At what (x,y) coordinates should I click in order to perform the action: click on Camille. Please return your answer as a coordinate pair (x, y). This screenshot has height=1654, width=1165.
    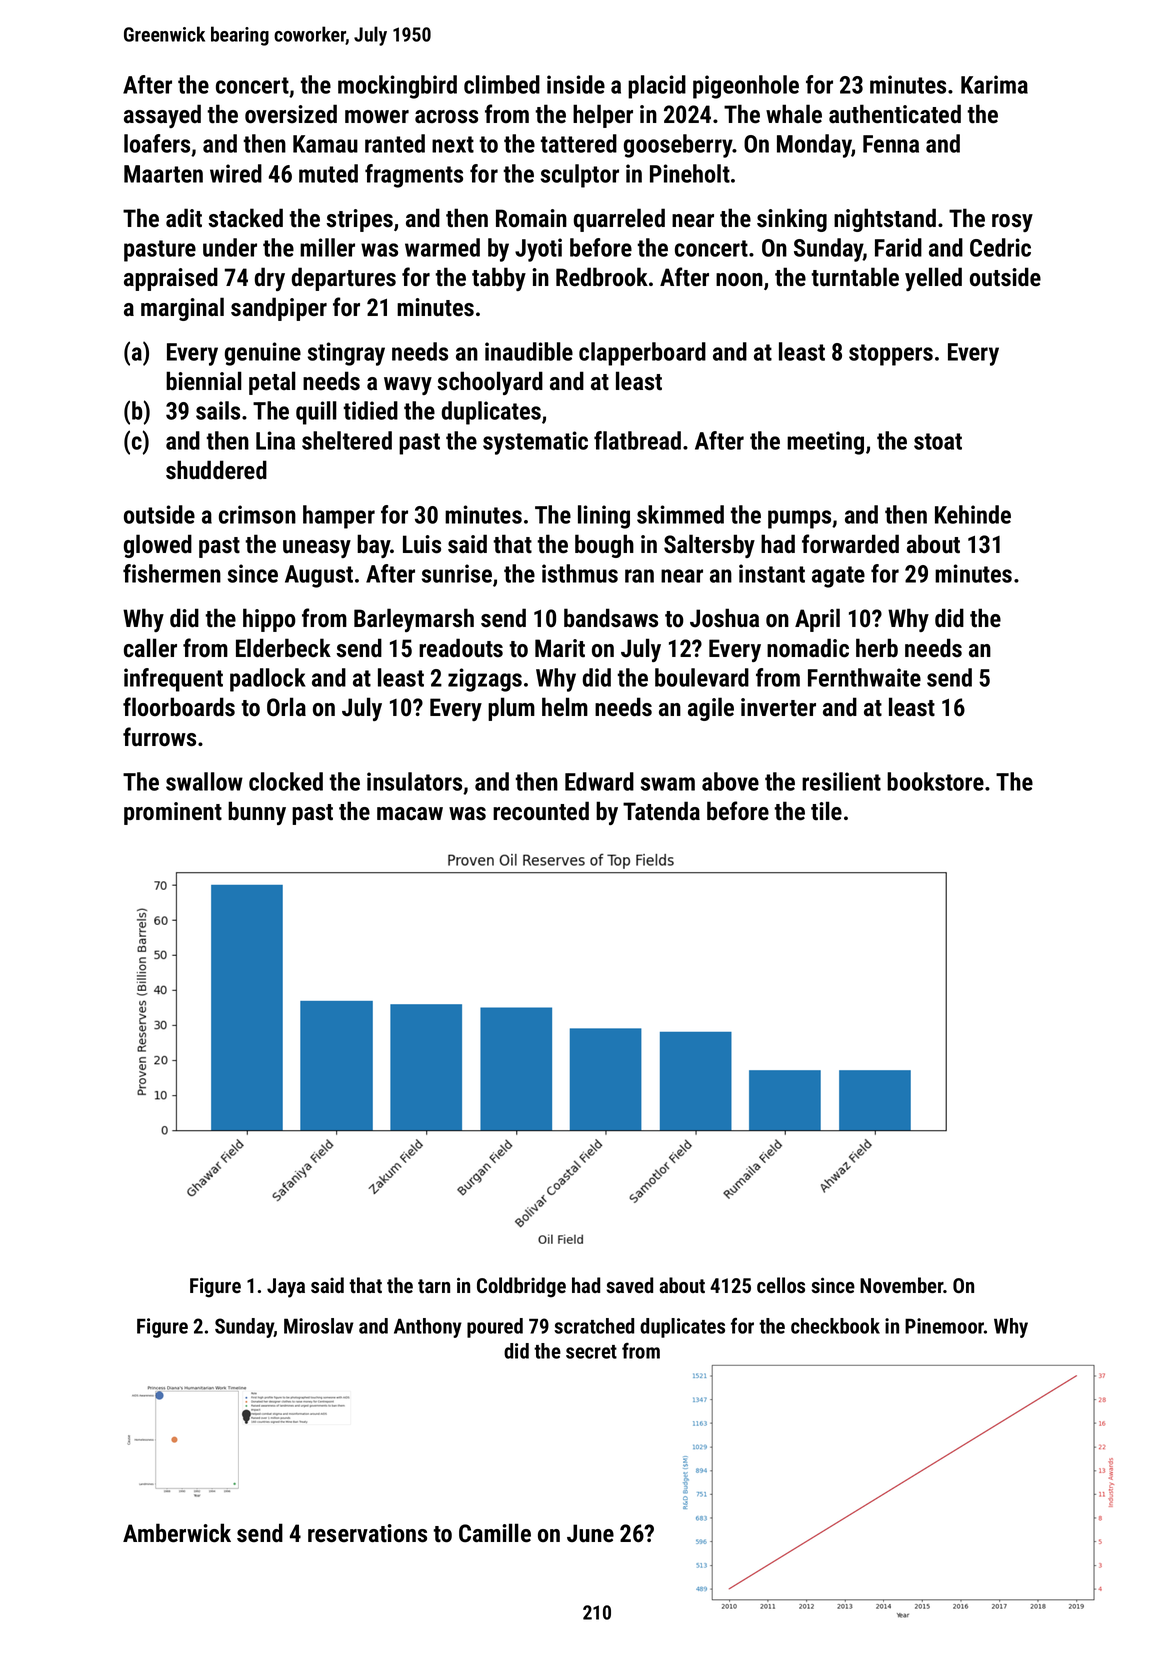
    Looking at the image, I should click on (495, 1533).
